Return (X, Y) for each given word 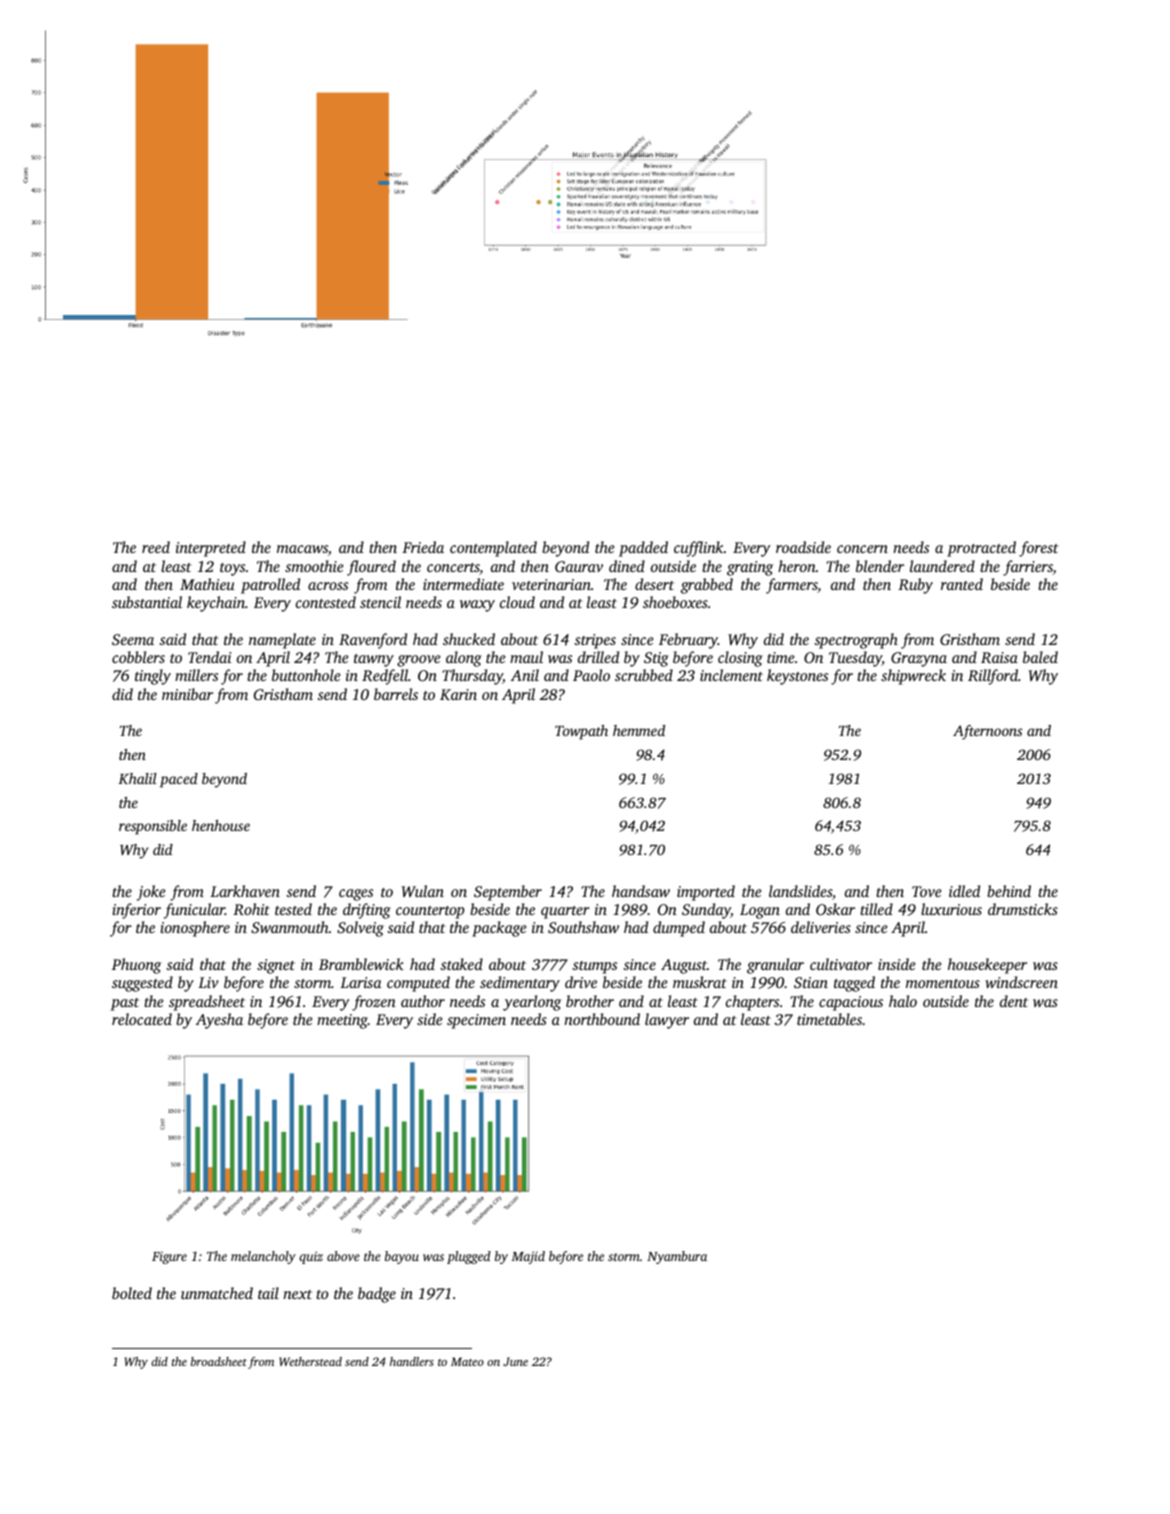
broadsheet (219, 1361)
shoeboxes (675, 602)
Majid (528, 1257)
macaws (302, 549)
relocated (142, 1019)
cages (356, 895)
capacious (851, 1003)
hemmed (639, 730)
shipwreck (913, 677)
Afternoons (987, 732)
